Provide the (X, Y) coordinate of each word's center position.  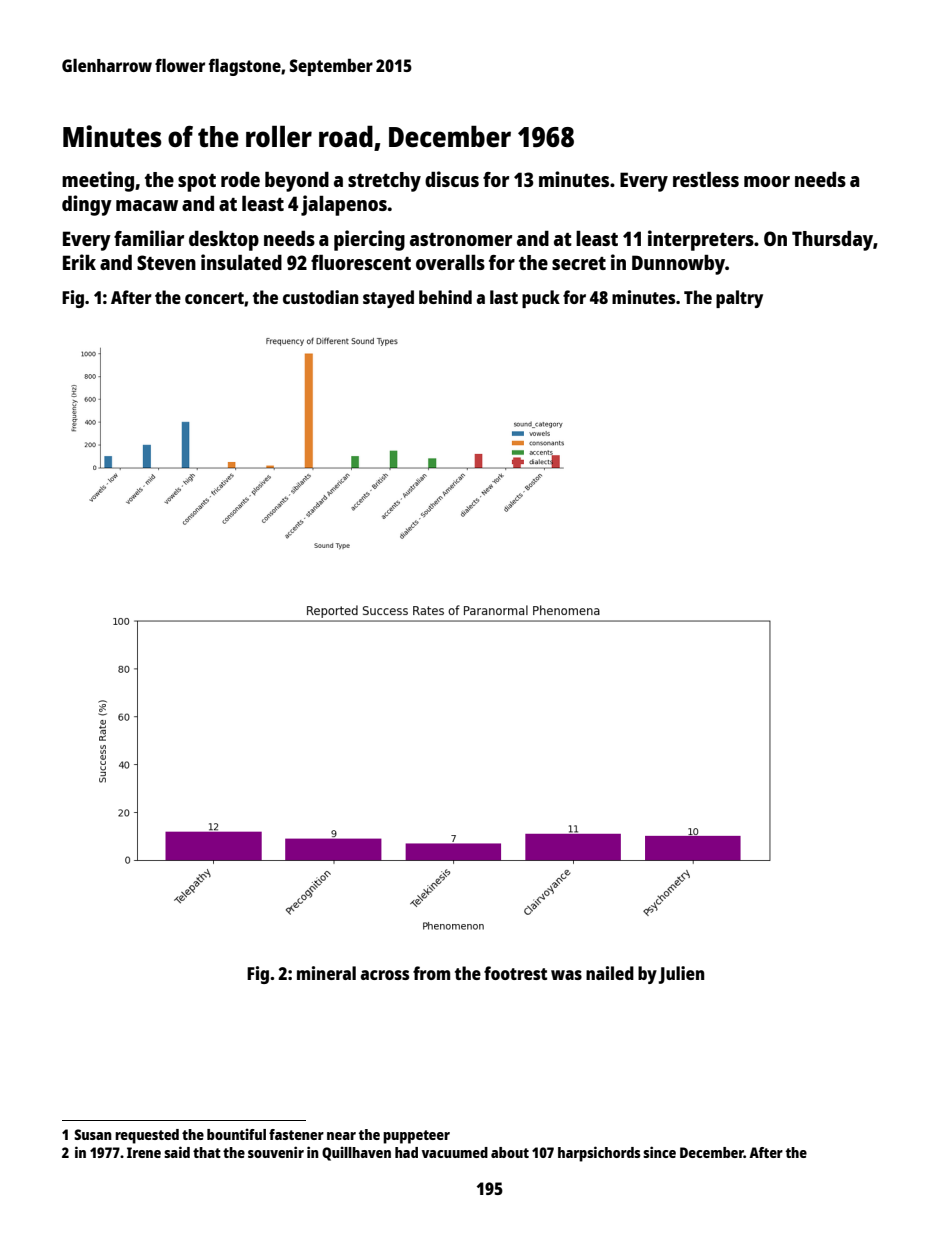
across (385, 975)
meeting (98, 181)
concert (214, 298)
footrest (515, 973)
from (431, 973)
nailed (610, 973)
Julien (681, 975)
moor (767, 181)
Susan (93, 1134)
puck (541, 299)
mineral (326, 973)
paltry (739, 299)
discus (452, 179)
